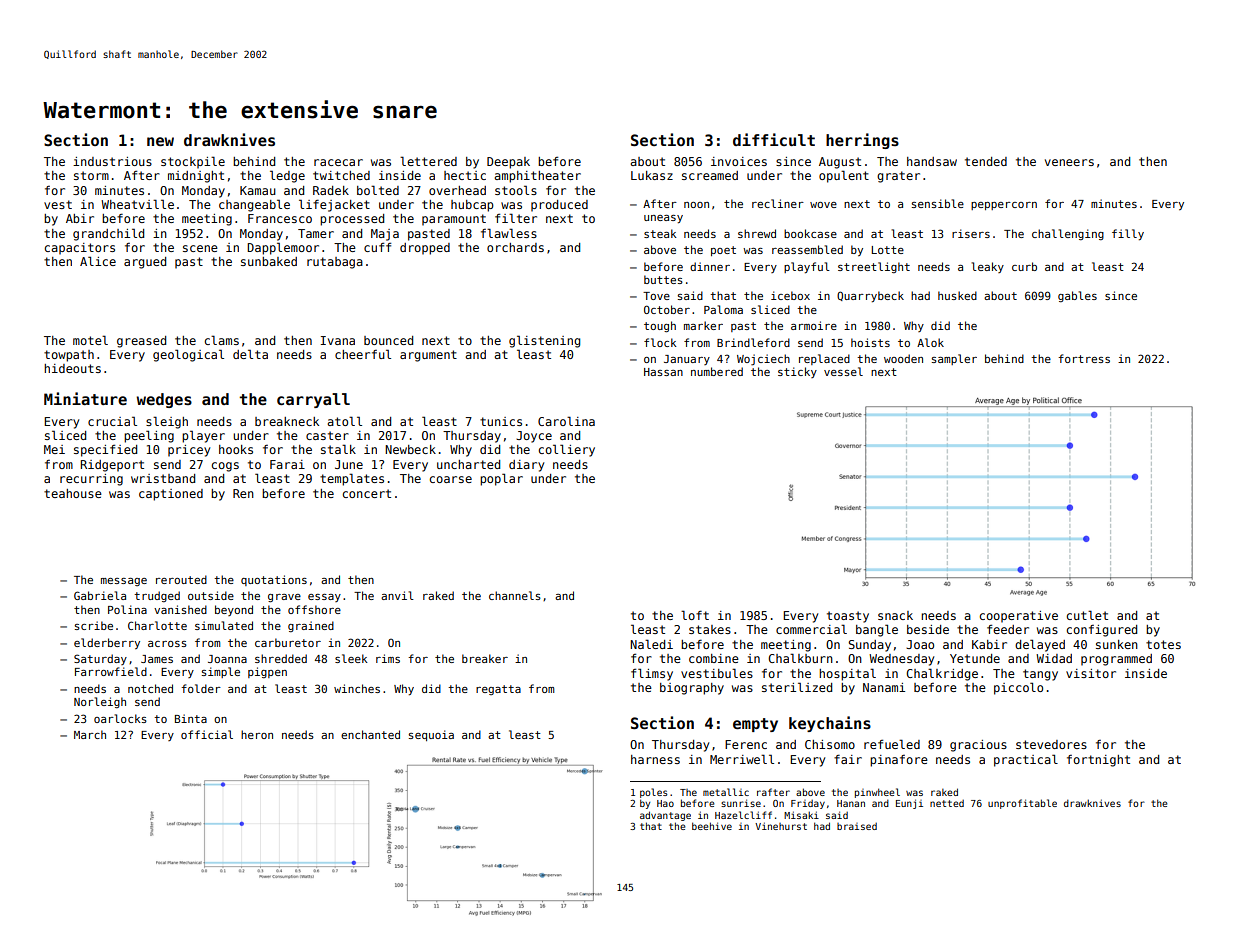 This image has width=1233, height=952. What do you see at coordinates (843, 371) in the image?
I see `vessel` at bounding box center [843, 371].
